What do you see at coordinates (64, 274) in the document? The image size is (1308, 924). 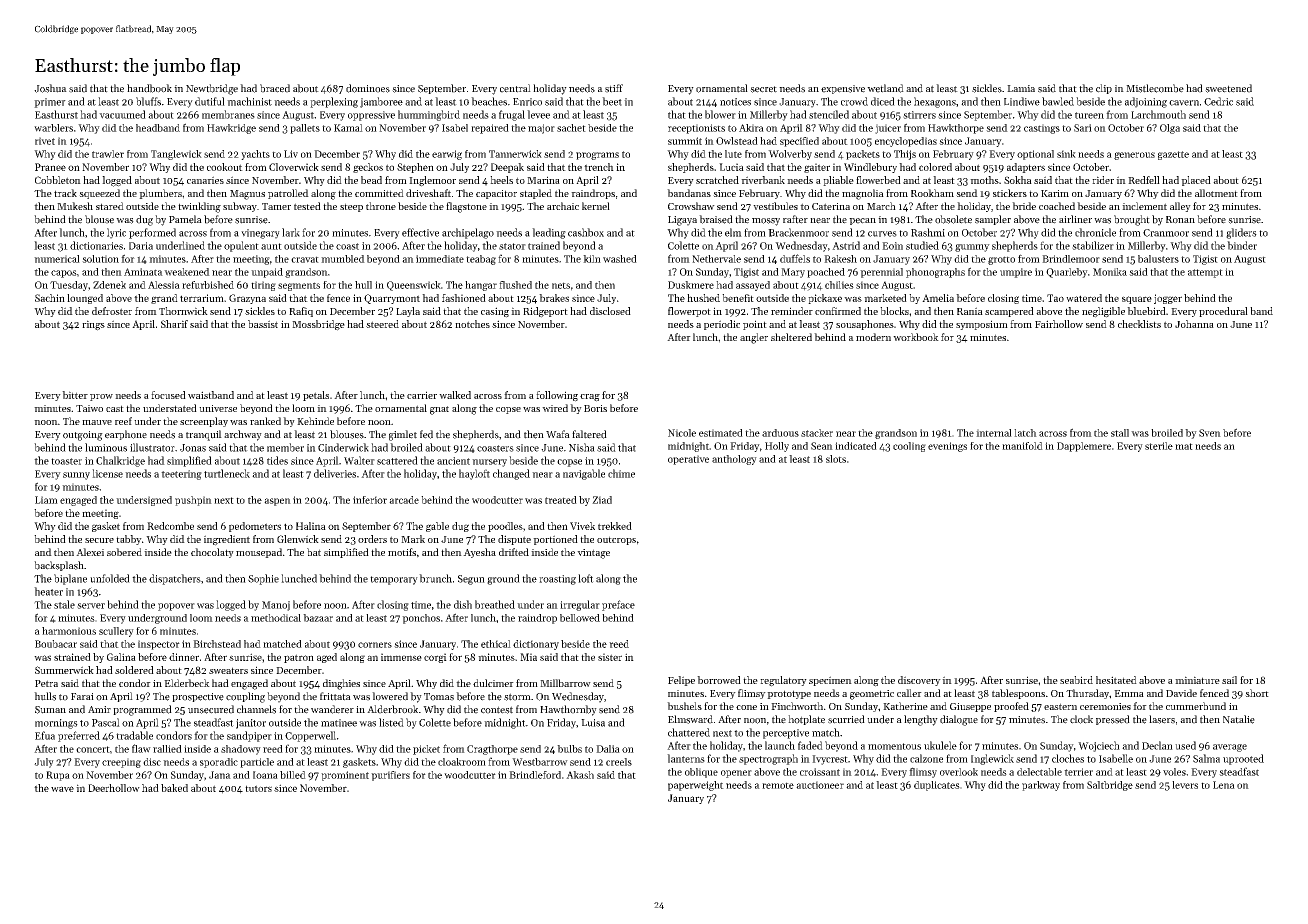 I see `capos` at bounding box center [64, 274].
